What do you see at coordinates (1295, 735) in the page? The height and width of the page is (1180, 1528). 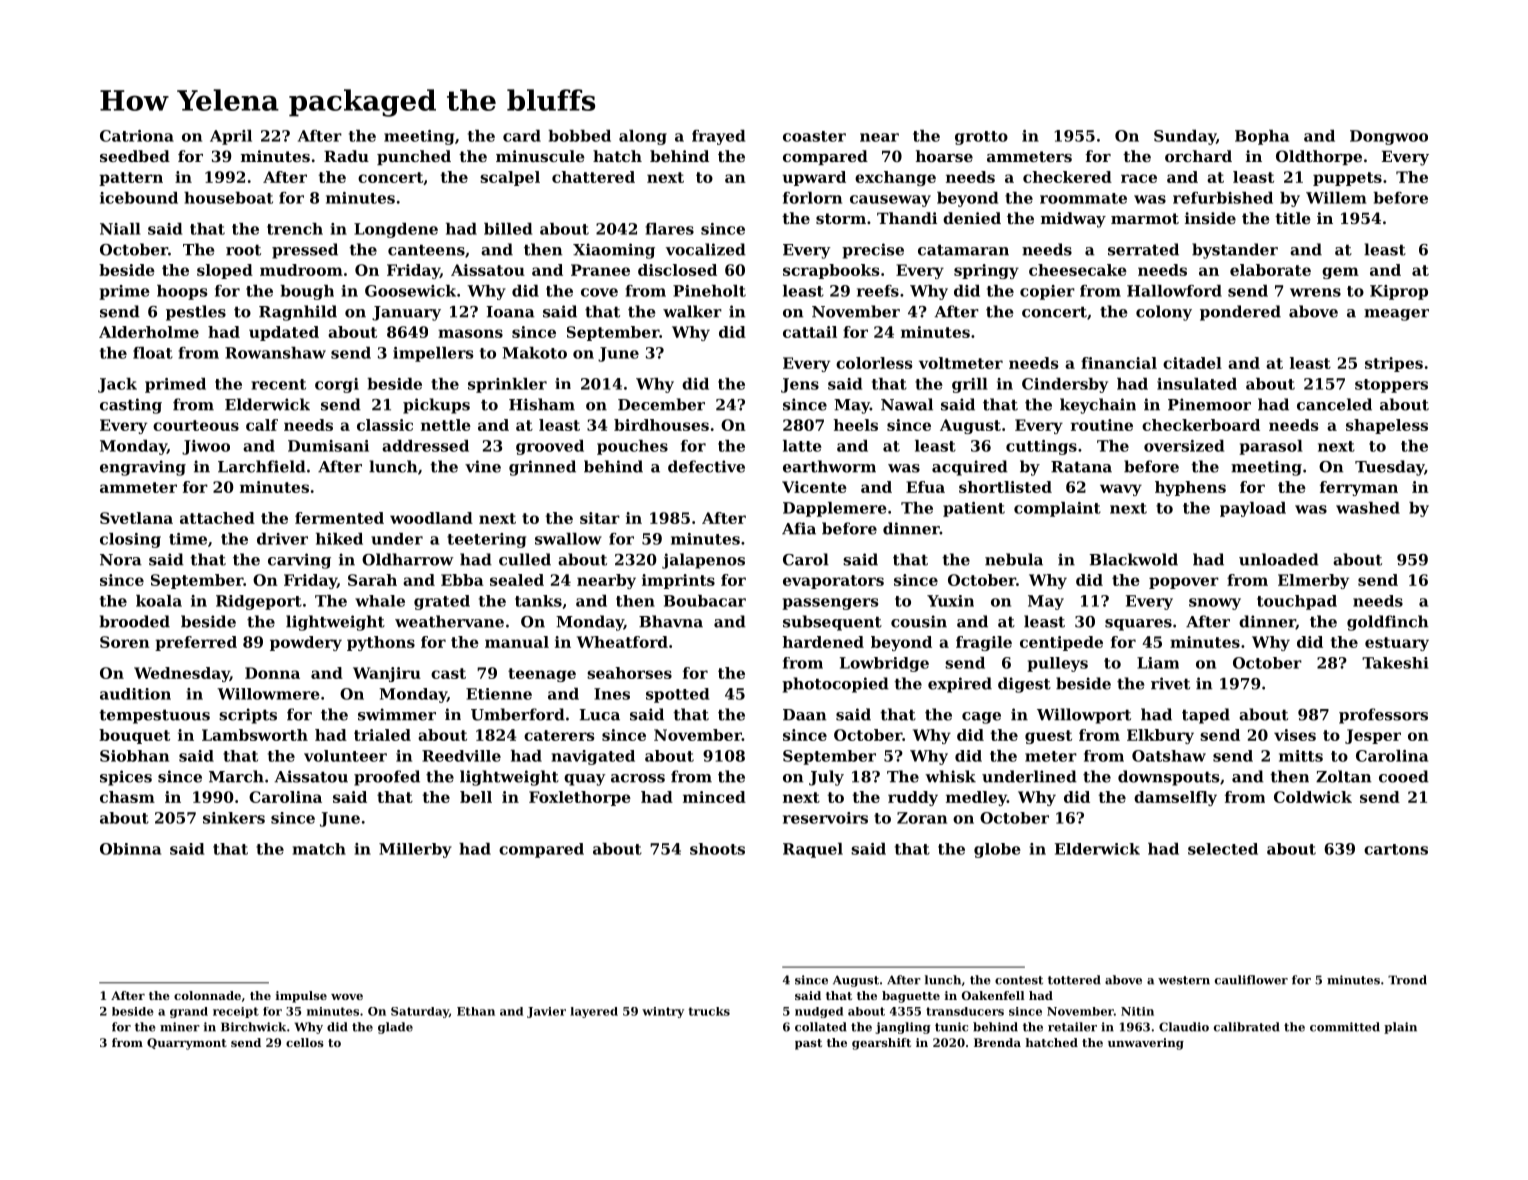 I see `vises` at bounding box center [1295, 735].
